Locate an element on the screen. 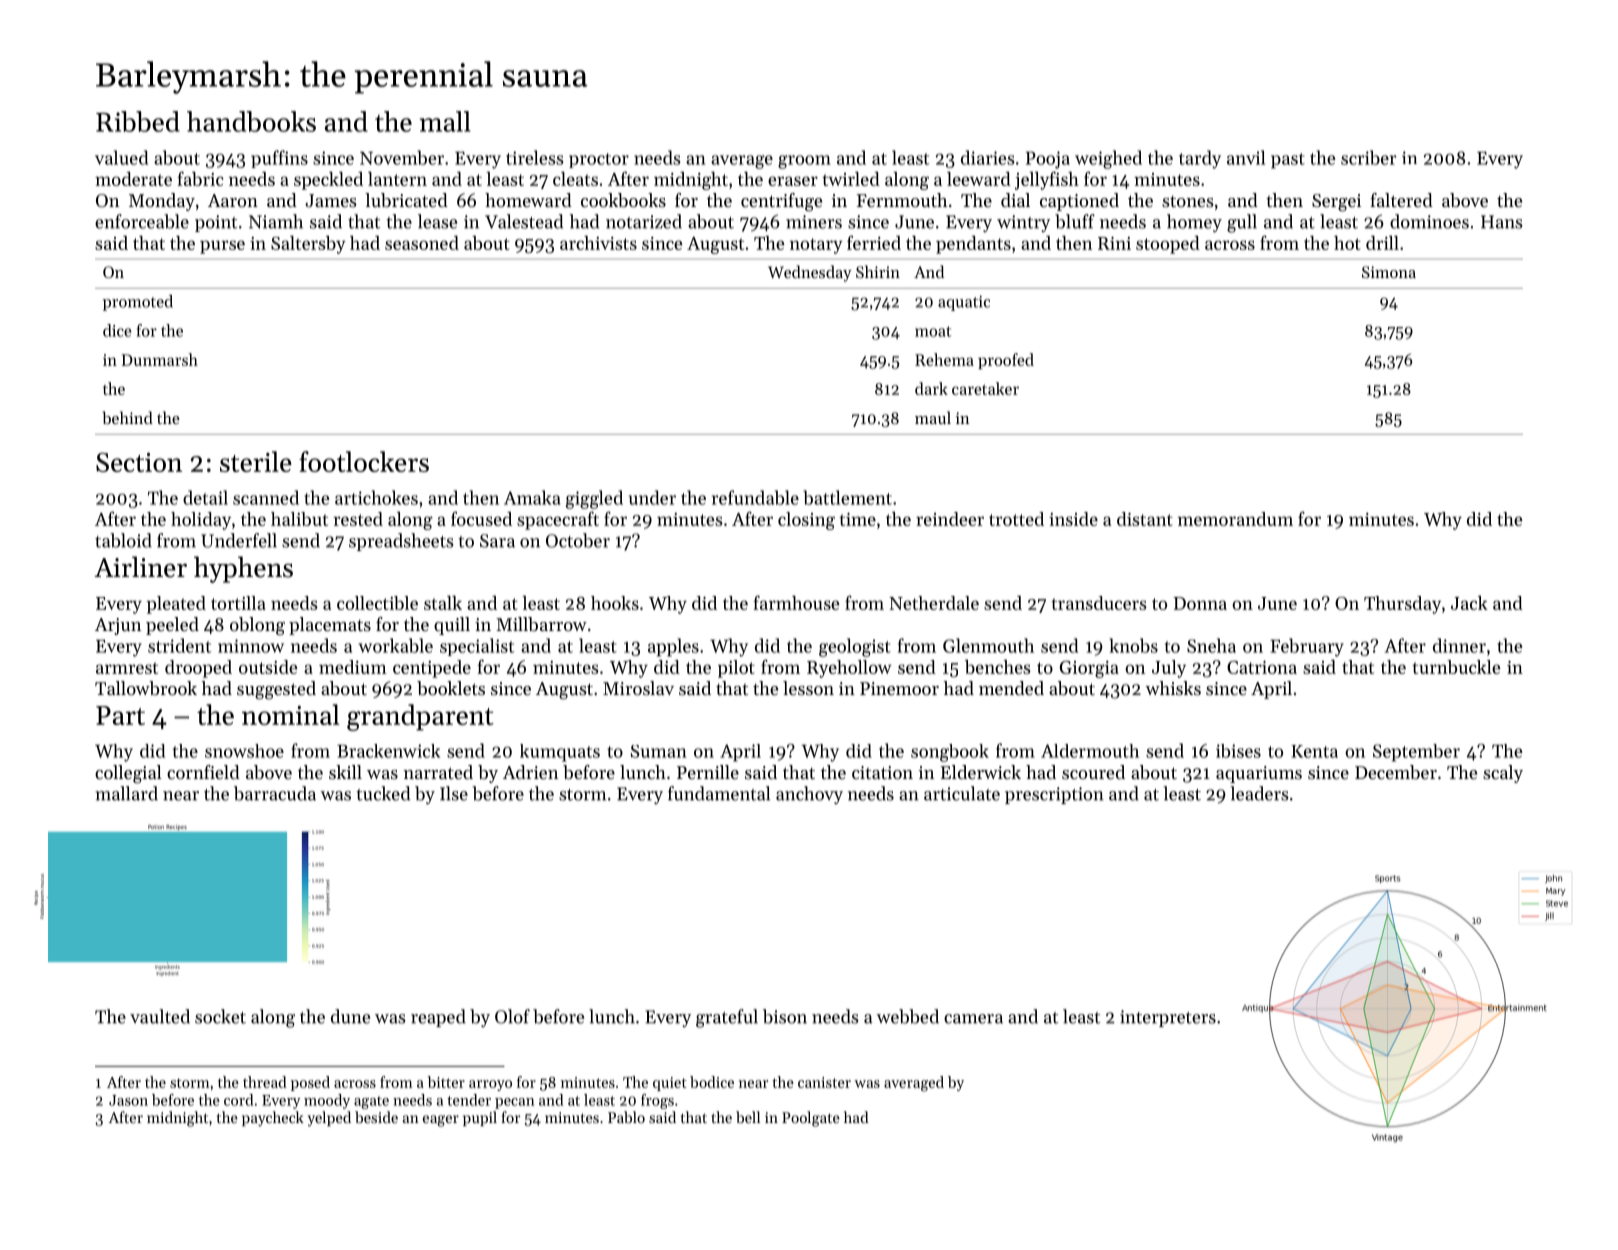  barracuda is located at coordinates (275, 793).
